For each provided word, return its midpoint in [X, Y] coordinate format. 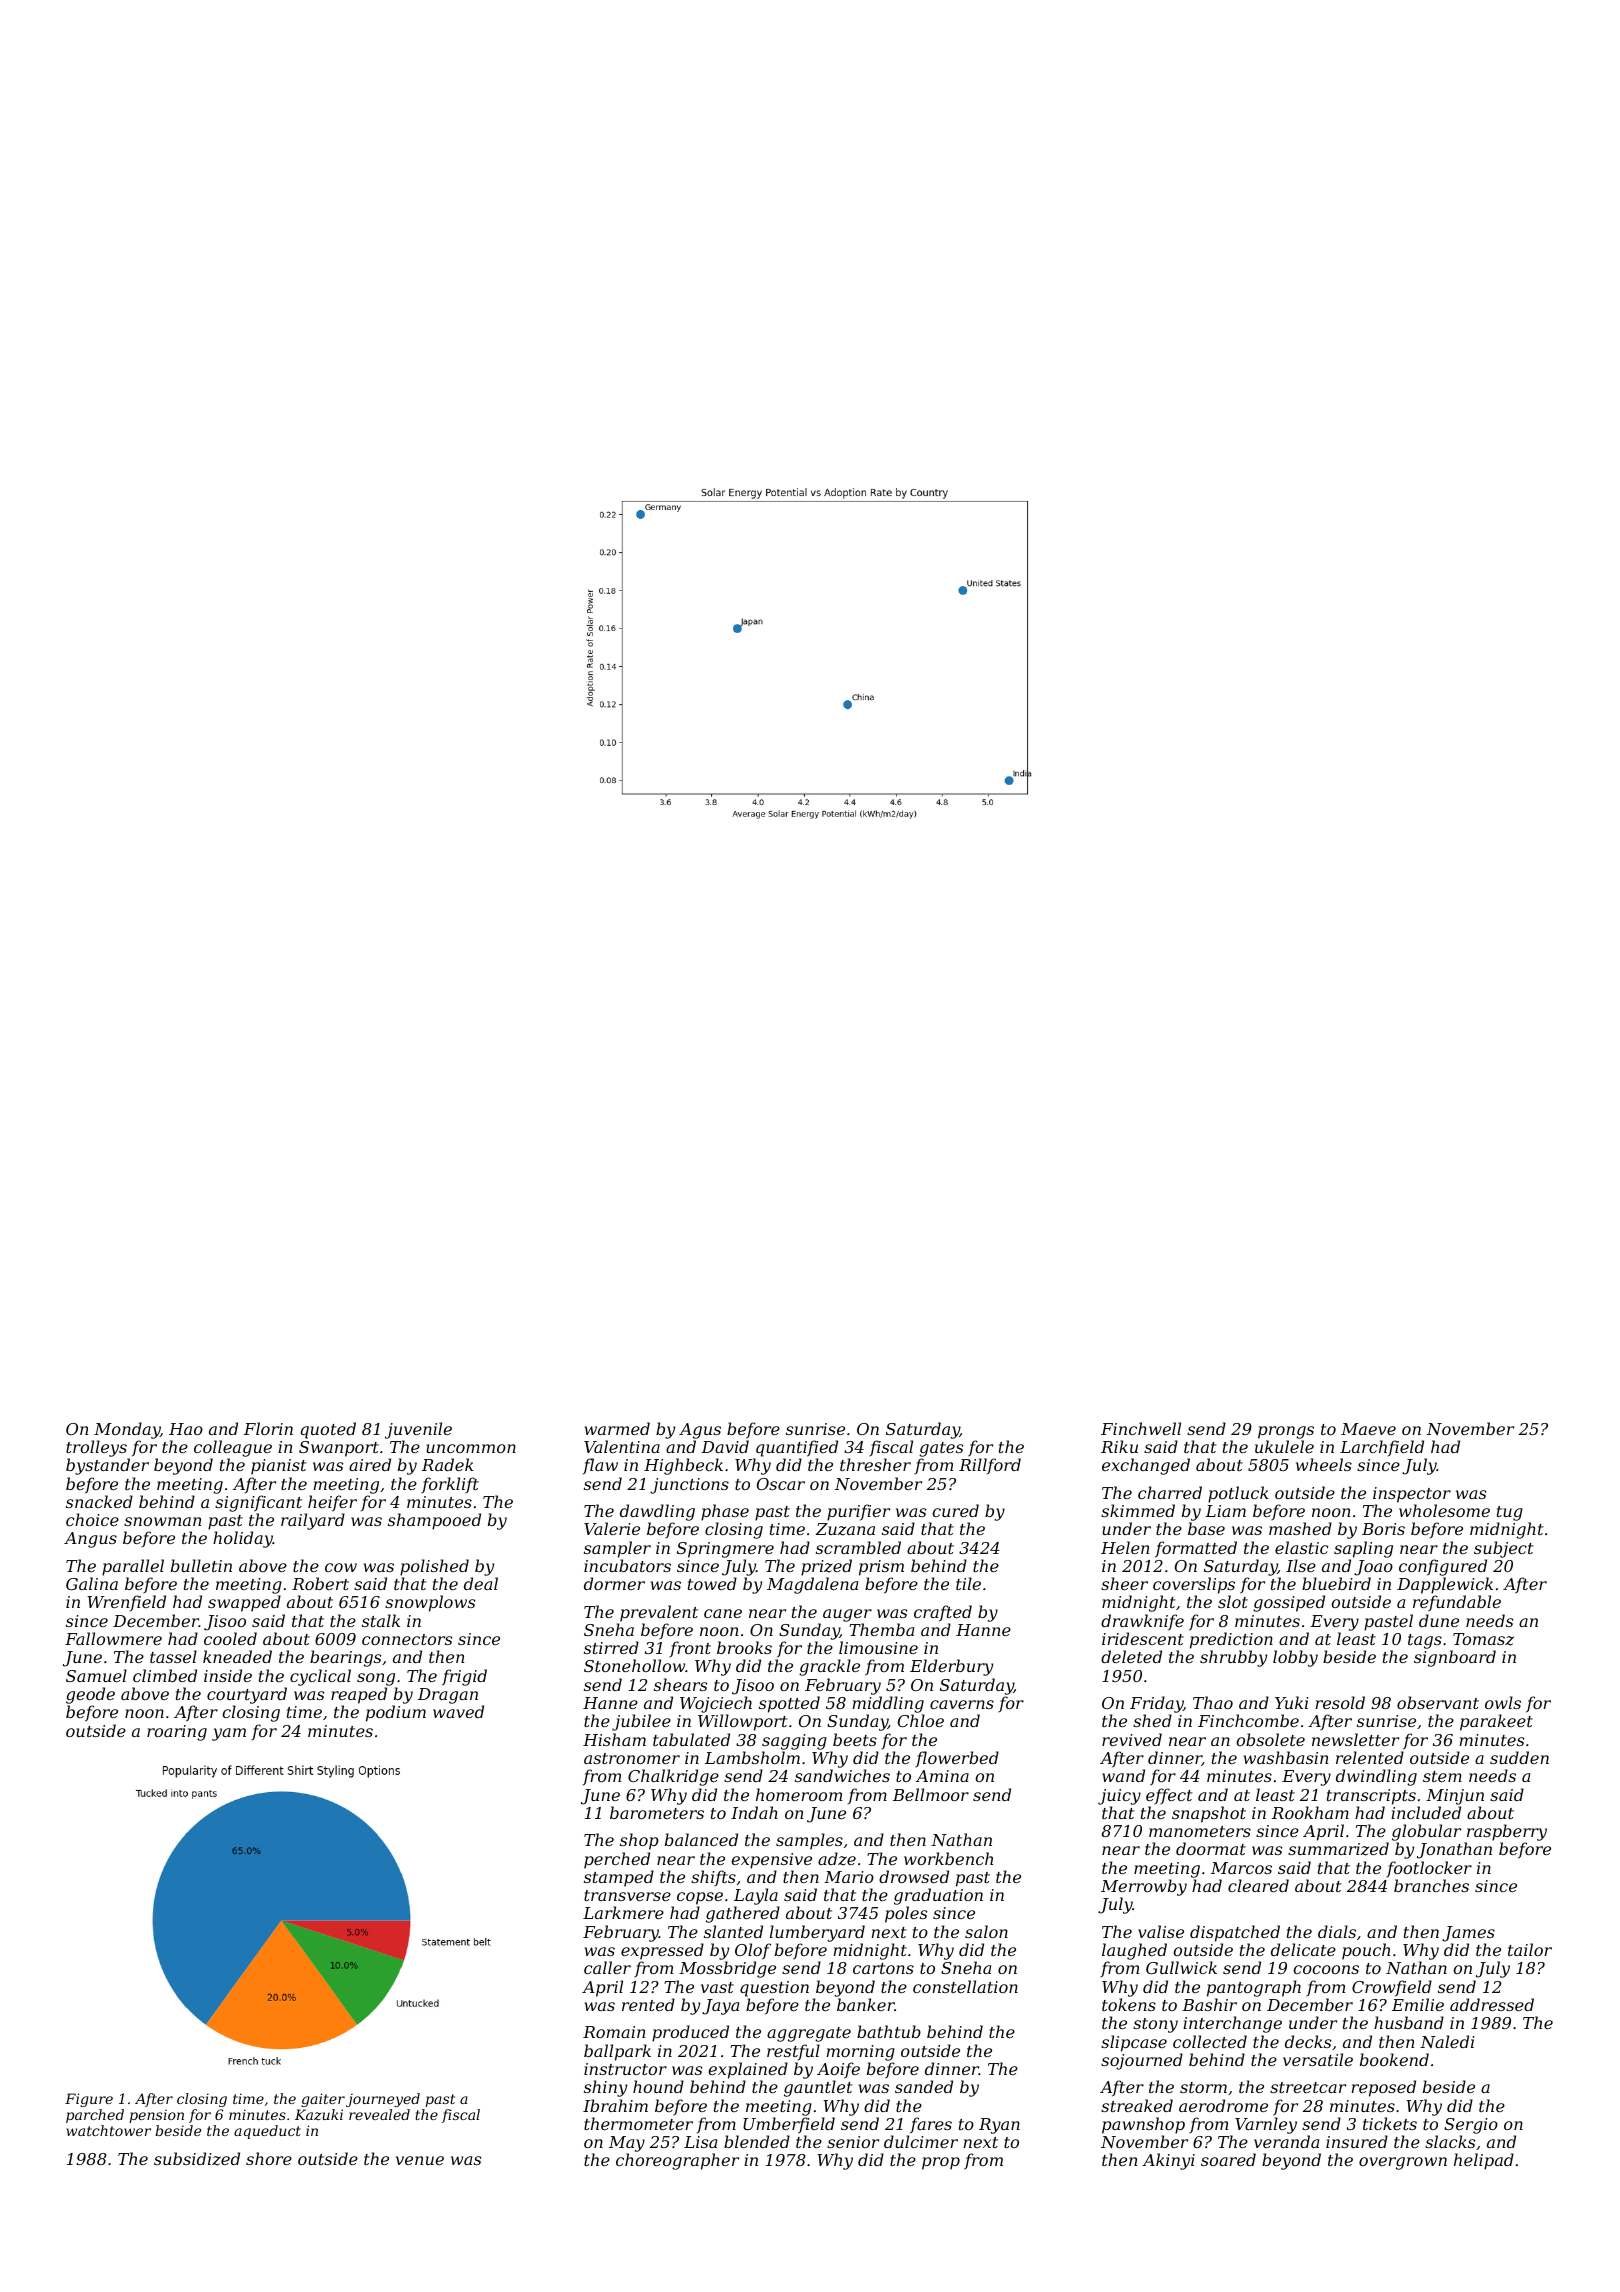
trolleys [96, 1448]
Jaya [720, 2007]
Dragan [448, 1696]
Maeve [1368, 1429]
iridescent [1143, 1638]
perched [617, 1860]
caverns [962, 1704]
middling [888, 1704]
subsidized [197, 2159]
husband [1409, 2022]
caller [607, 1967]
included [1426, 1812]
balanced [701, 1839]
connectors [407, 1639]
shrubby [1233, 1658]
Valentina [622, 1446]
